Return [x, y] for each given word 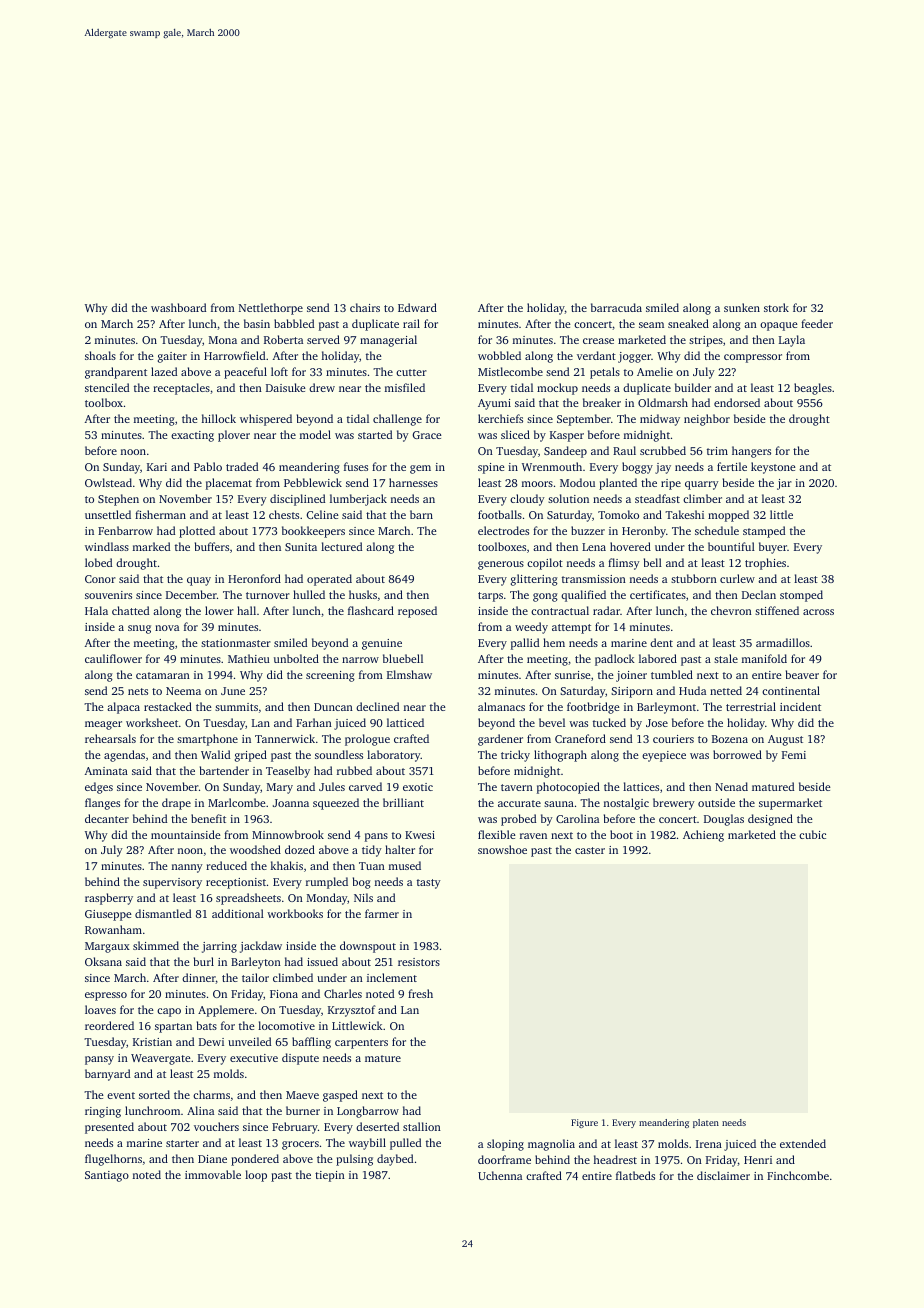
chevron [731, 610]
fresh [420, 993]
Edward [417, 307]
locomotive [286, 1025]
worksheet [152, 722]
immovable [213, 1174]
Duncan [333, 707]
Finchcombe [798, 1175]
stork [776, 307]
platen [706, 1123]
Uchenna [500, 1175]
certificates [658, 594]
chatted [130, 610]
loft [279, 371]
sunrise [573, 675]
